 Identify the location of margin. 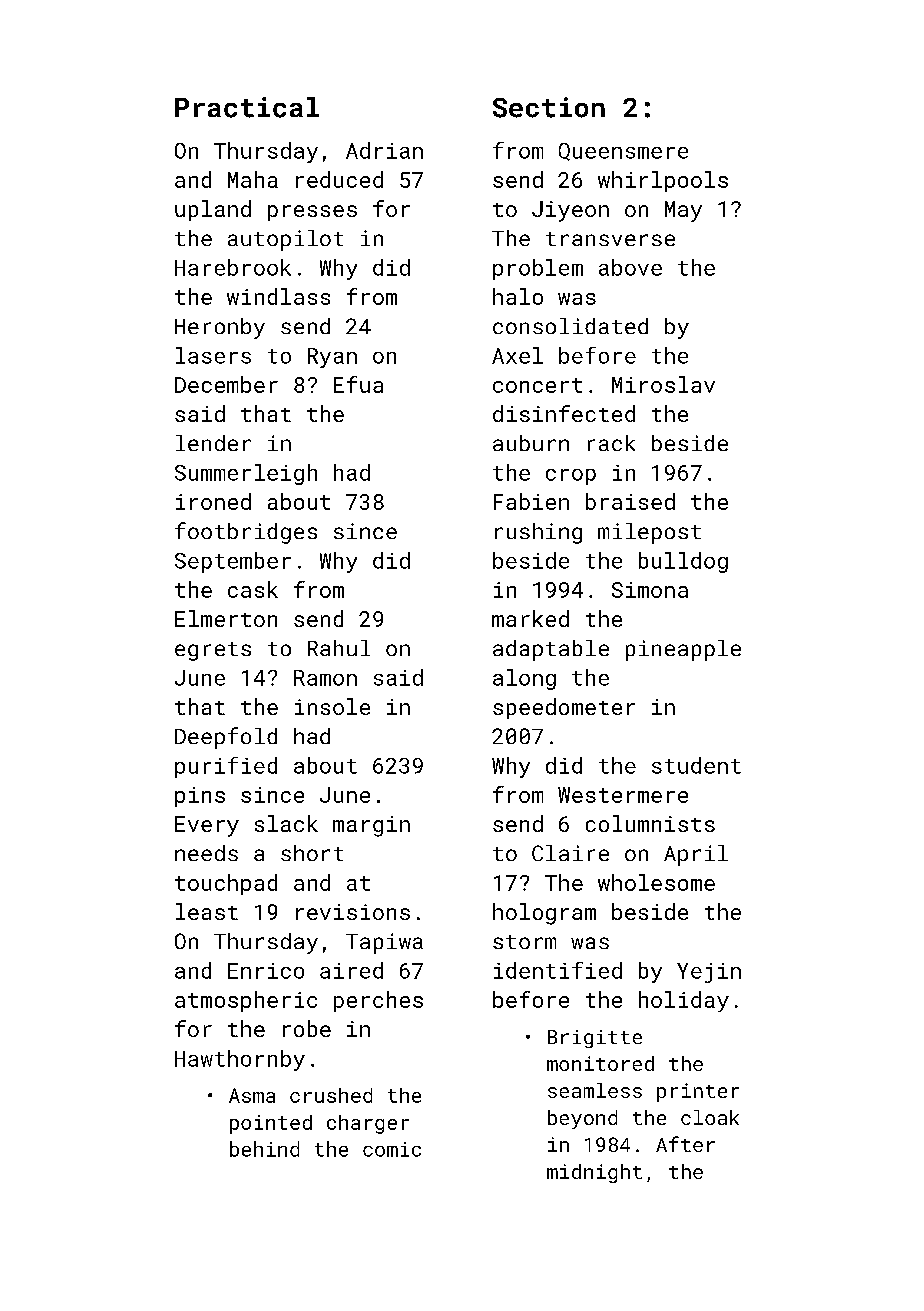
(371, 826).
